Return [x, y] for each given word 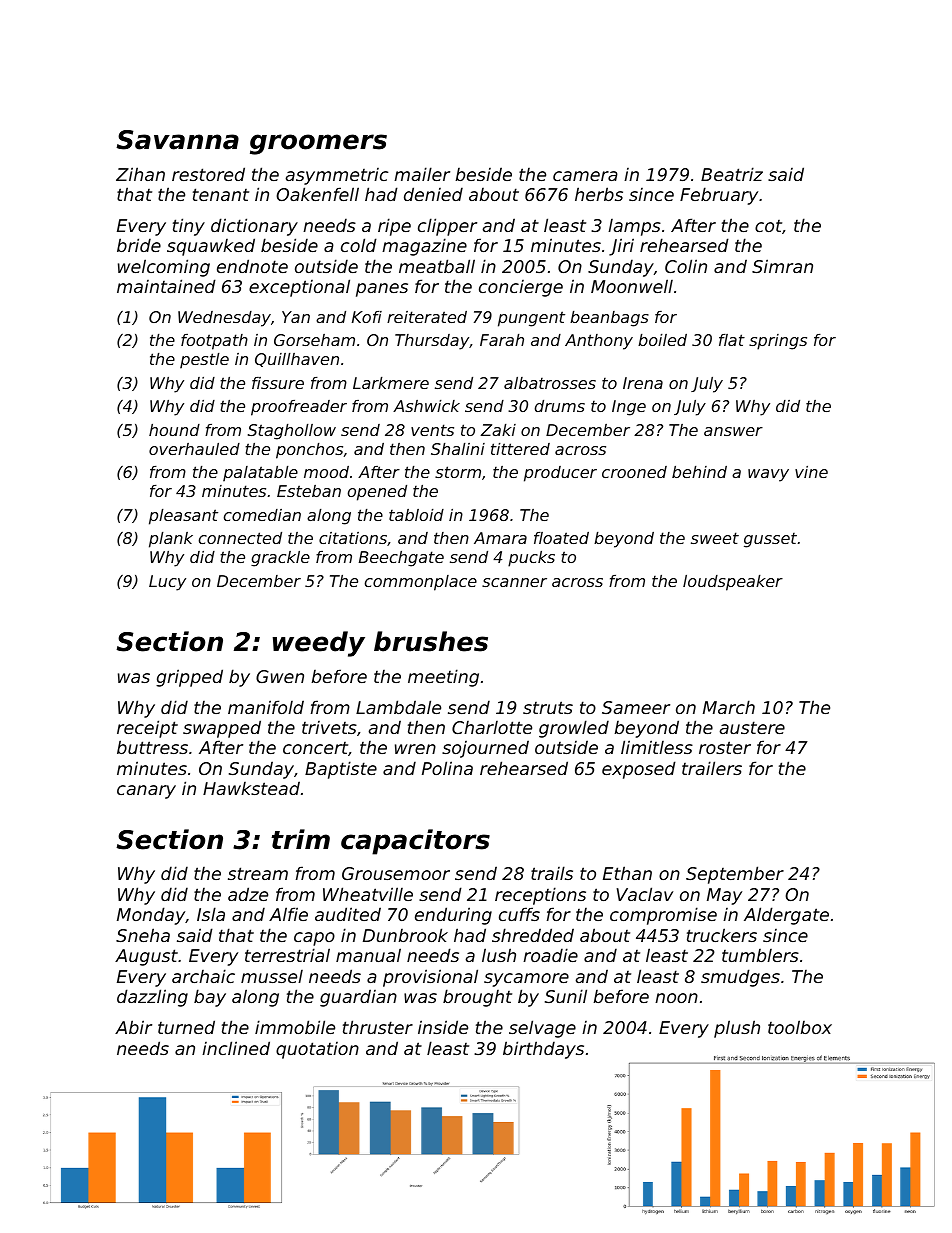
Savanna [177, 140]
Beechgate [401, 559]
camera [585, 176]
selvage [542, 1029]
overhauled [194, 449]
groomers [318, 144]
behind [699, 472]
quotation [317, 1050]
